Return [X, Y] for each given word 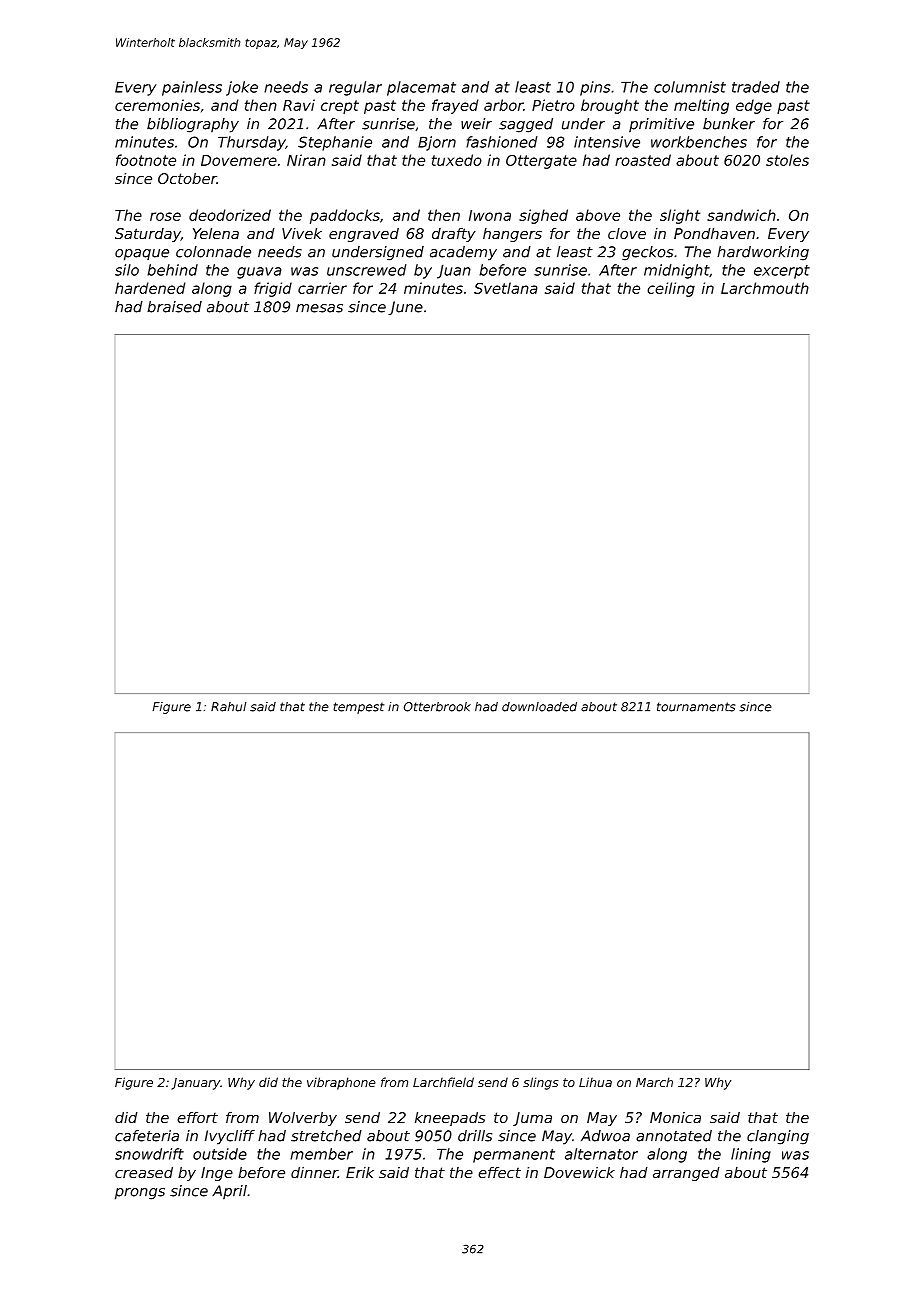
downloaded [539, 707]
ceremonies [157, 105]
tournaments [696, 707]
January [196, 1084]
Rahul [228, 707]
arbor [503, 105]
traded [756, 87]
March [654, 1082]
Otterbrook [437, 707]
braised [174, 307]
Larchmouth [765, 288]
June [405, 308]
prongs [140, 1194]
